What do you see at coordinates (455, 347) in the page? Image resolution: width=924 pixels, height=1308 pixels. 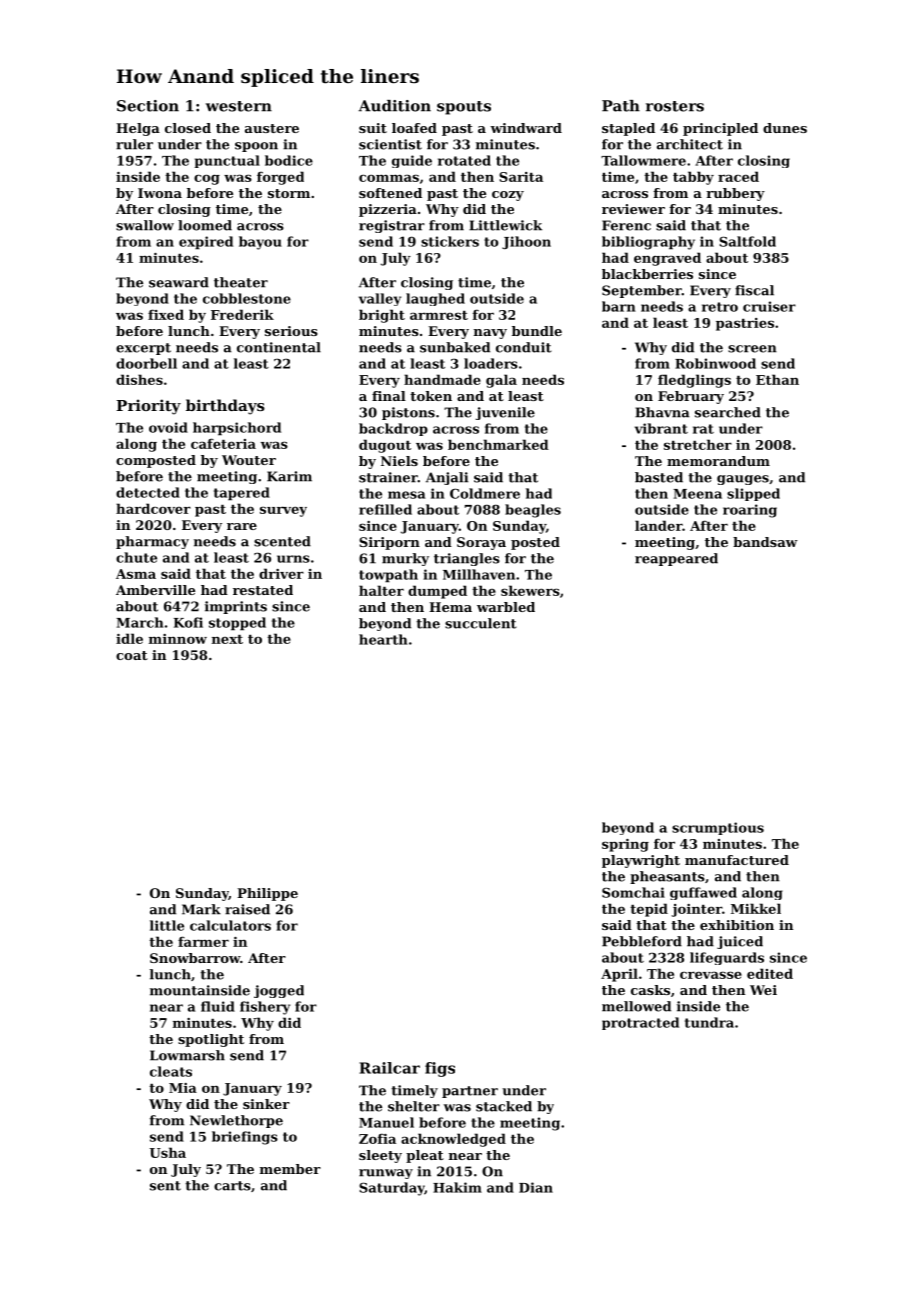 I see `sunbaked` at bounding box center [455, 347].
